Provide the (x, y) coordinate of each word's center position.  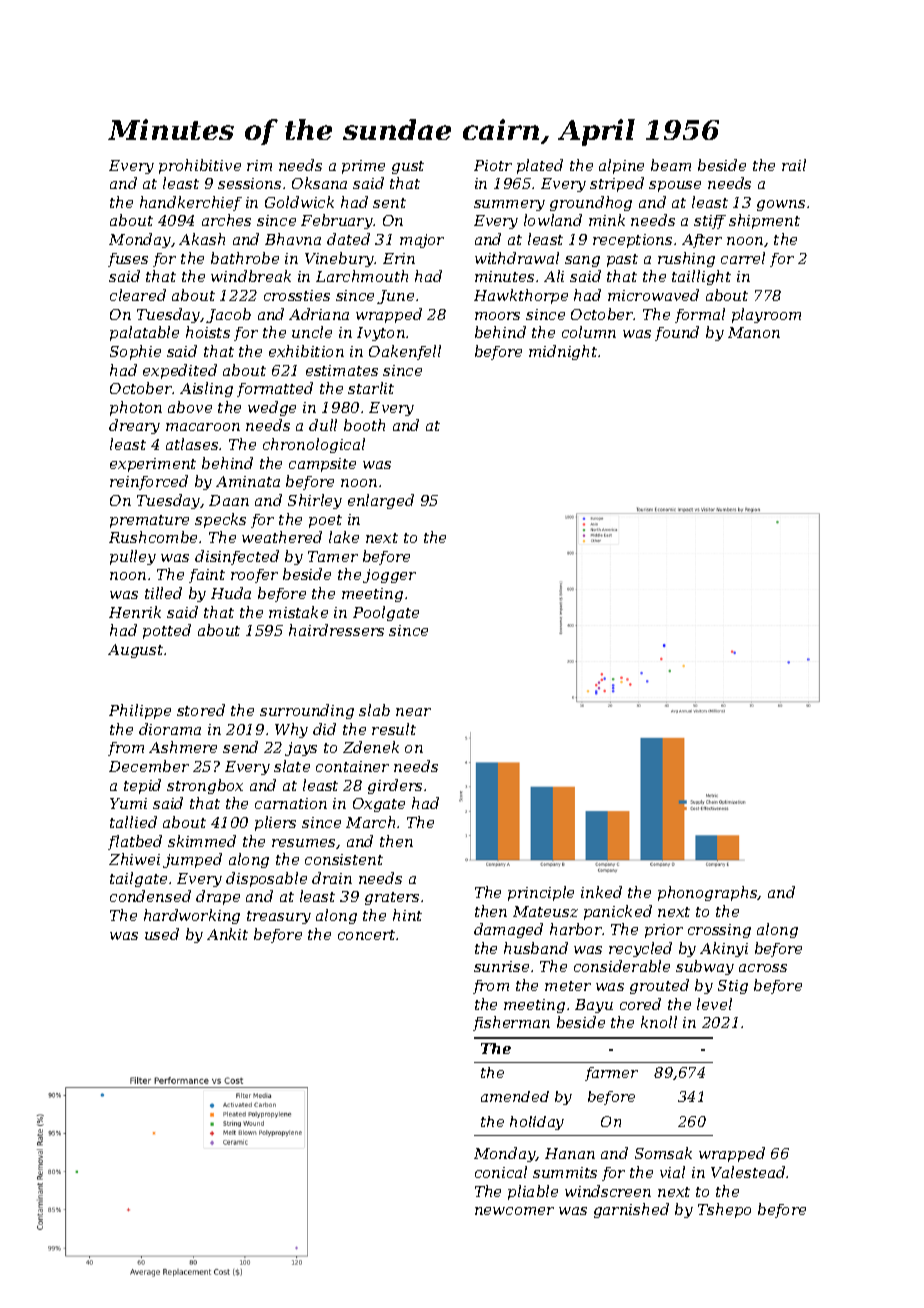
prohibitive (200, 166)
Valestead (748, 1172)
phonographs (708, 893)
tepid (142, 786)
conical (501, 1172)
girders (395, 786)
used (162, 934)
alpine (621, 166)
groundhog (591, 203)
